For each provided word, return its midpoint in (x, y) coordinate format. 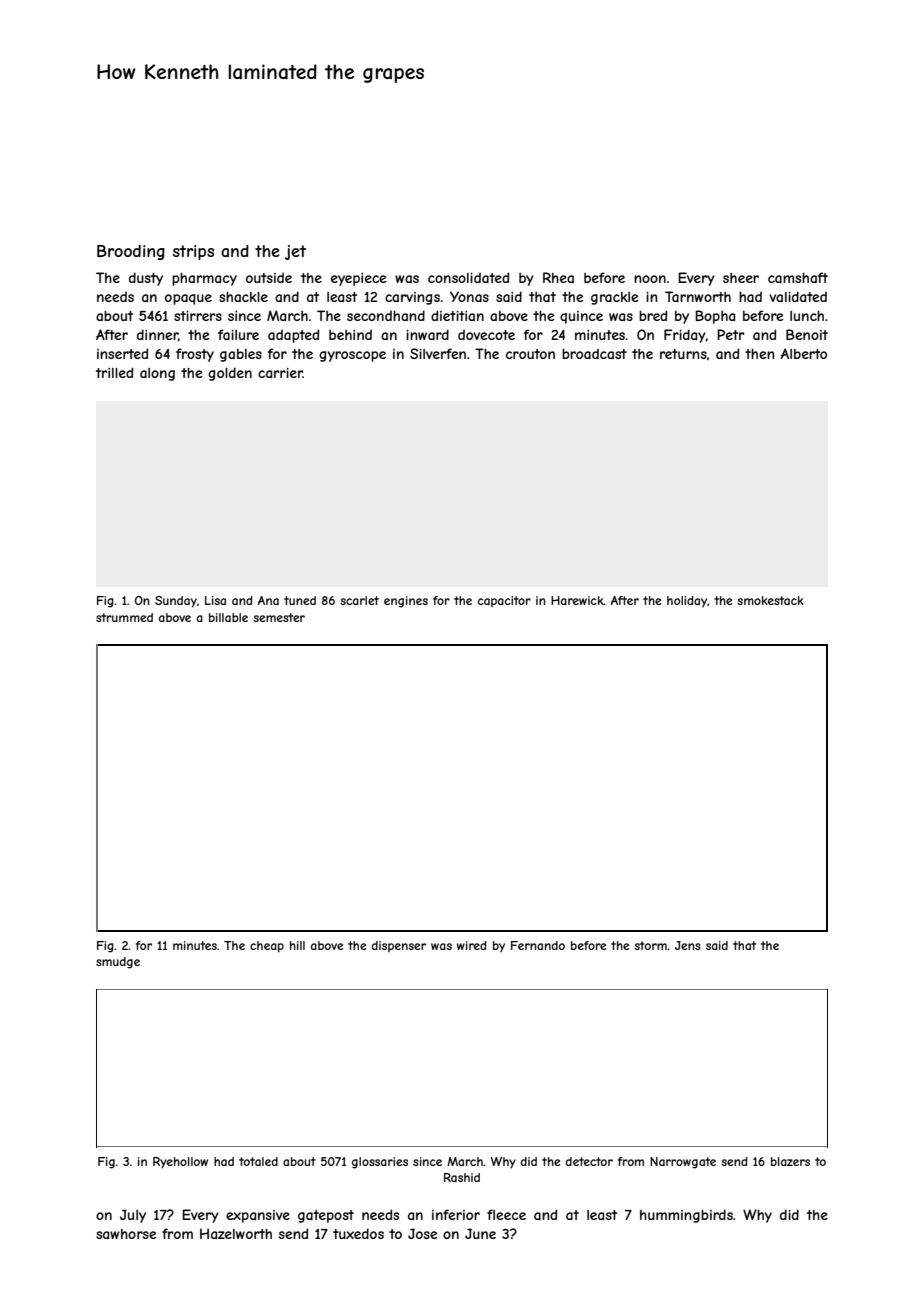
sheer (741, 278)
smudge (118, 963)
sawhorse (126, 1234)
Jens (688, 945)
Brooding (131, 252)
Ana (268, 600)
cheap (267, 947)
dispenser (399, 946)
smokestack (770, 600)
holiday (687, 602)
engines (406, 602)
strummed (124, 617)
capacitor (504, 601)
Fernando (538, 945)
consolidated (468, 277)
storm (650, 945)
